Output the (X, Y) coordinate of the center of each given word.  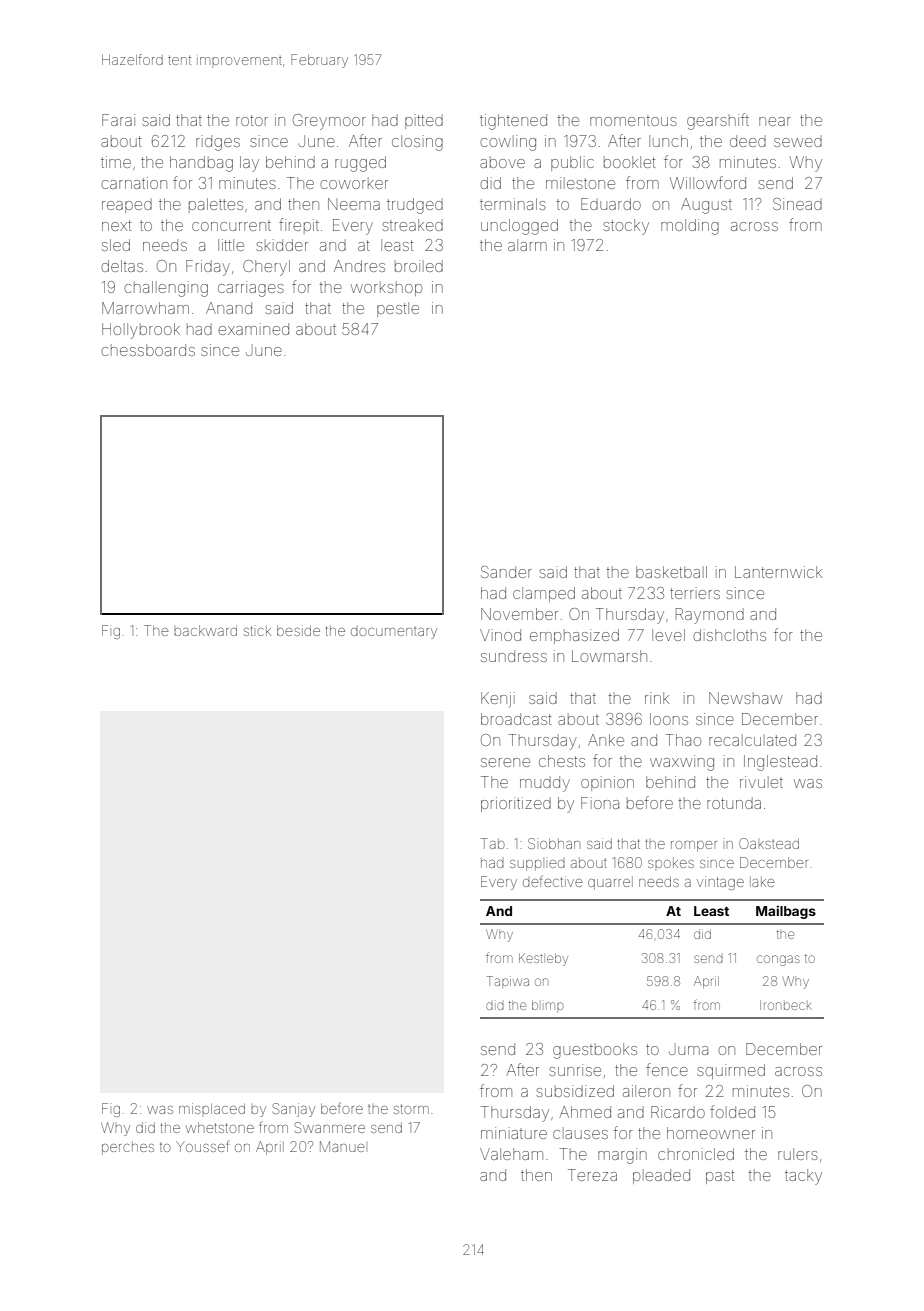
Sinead (797, 204)
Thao (683, 740)
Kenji (498, 699)
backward (205, 630)
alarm (527, 245)
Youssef (202, 1146)
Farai (118, 120)
